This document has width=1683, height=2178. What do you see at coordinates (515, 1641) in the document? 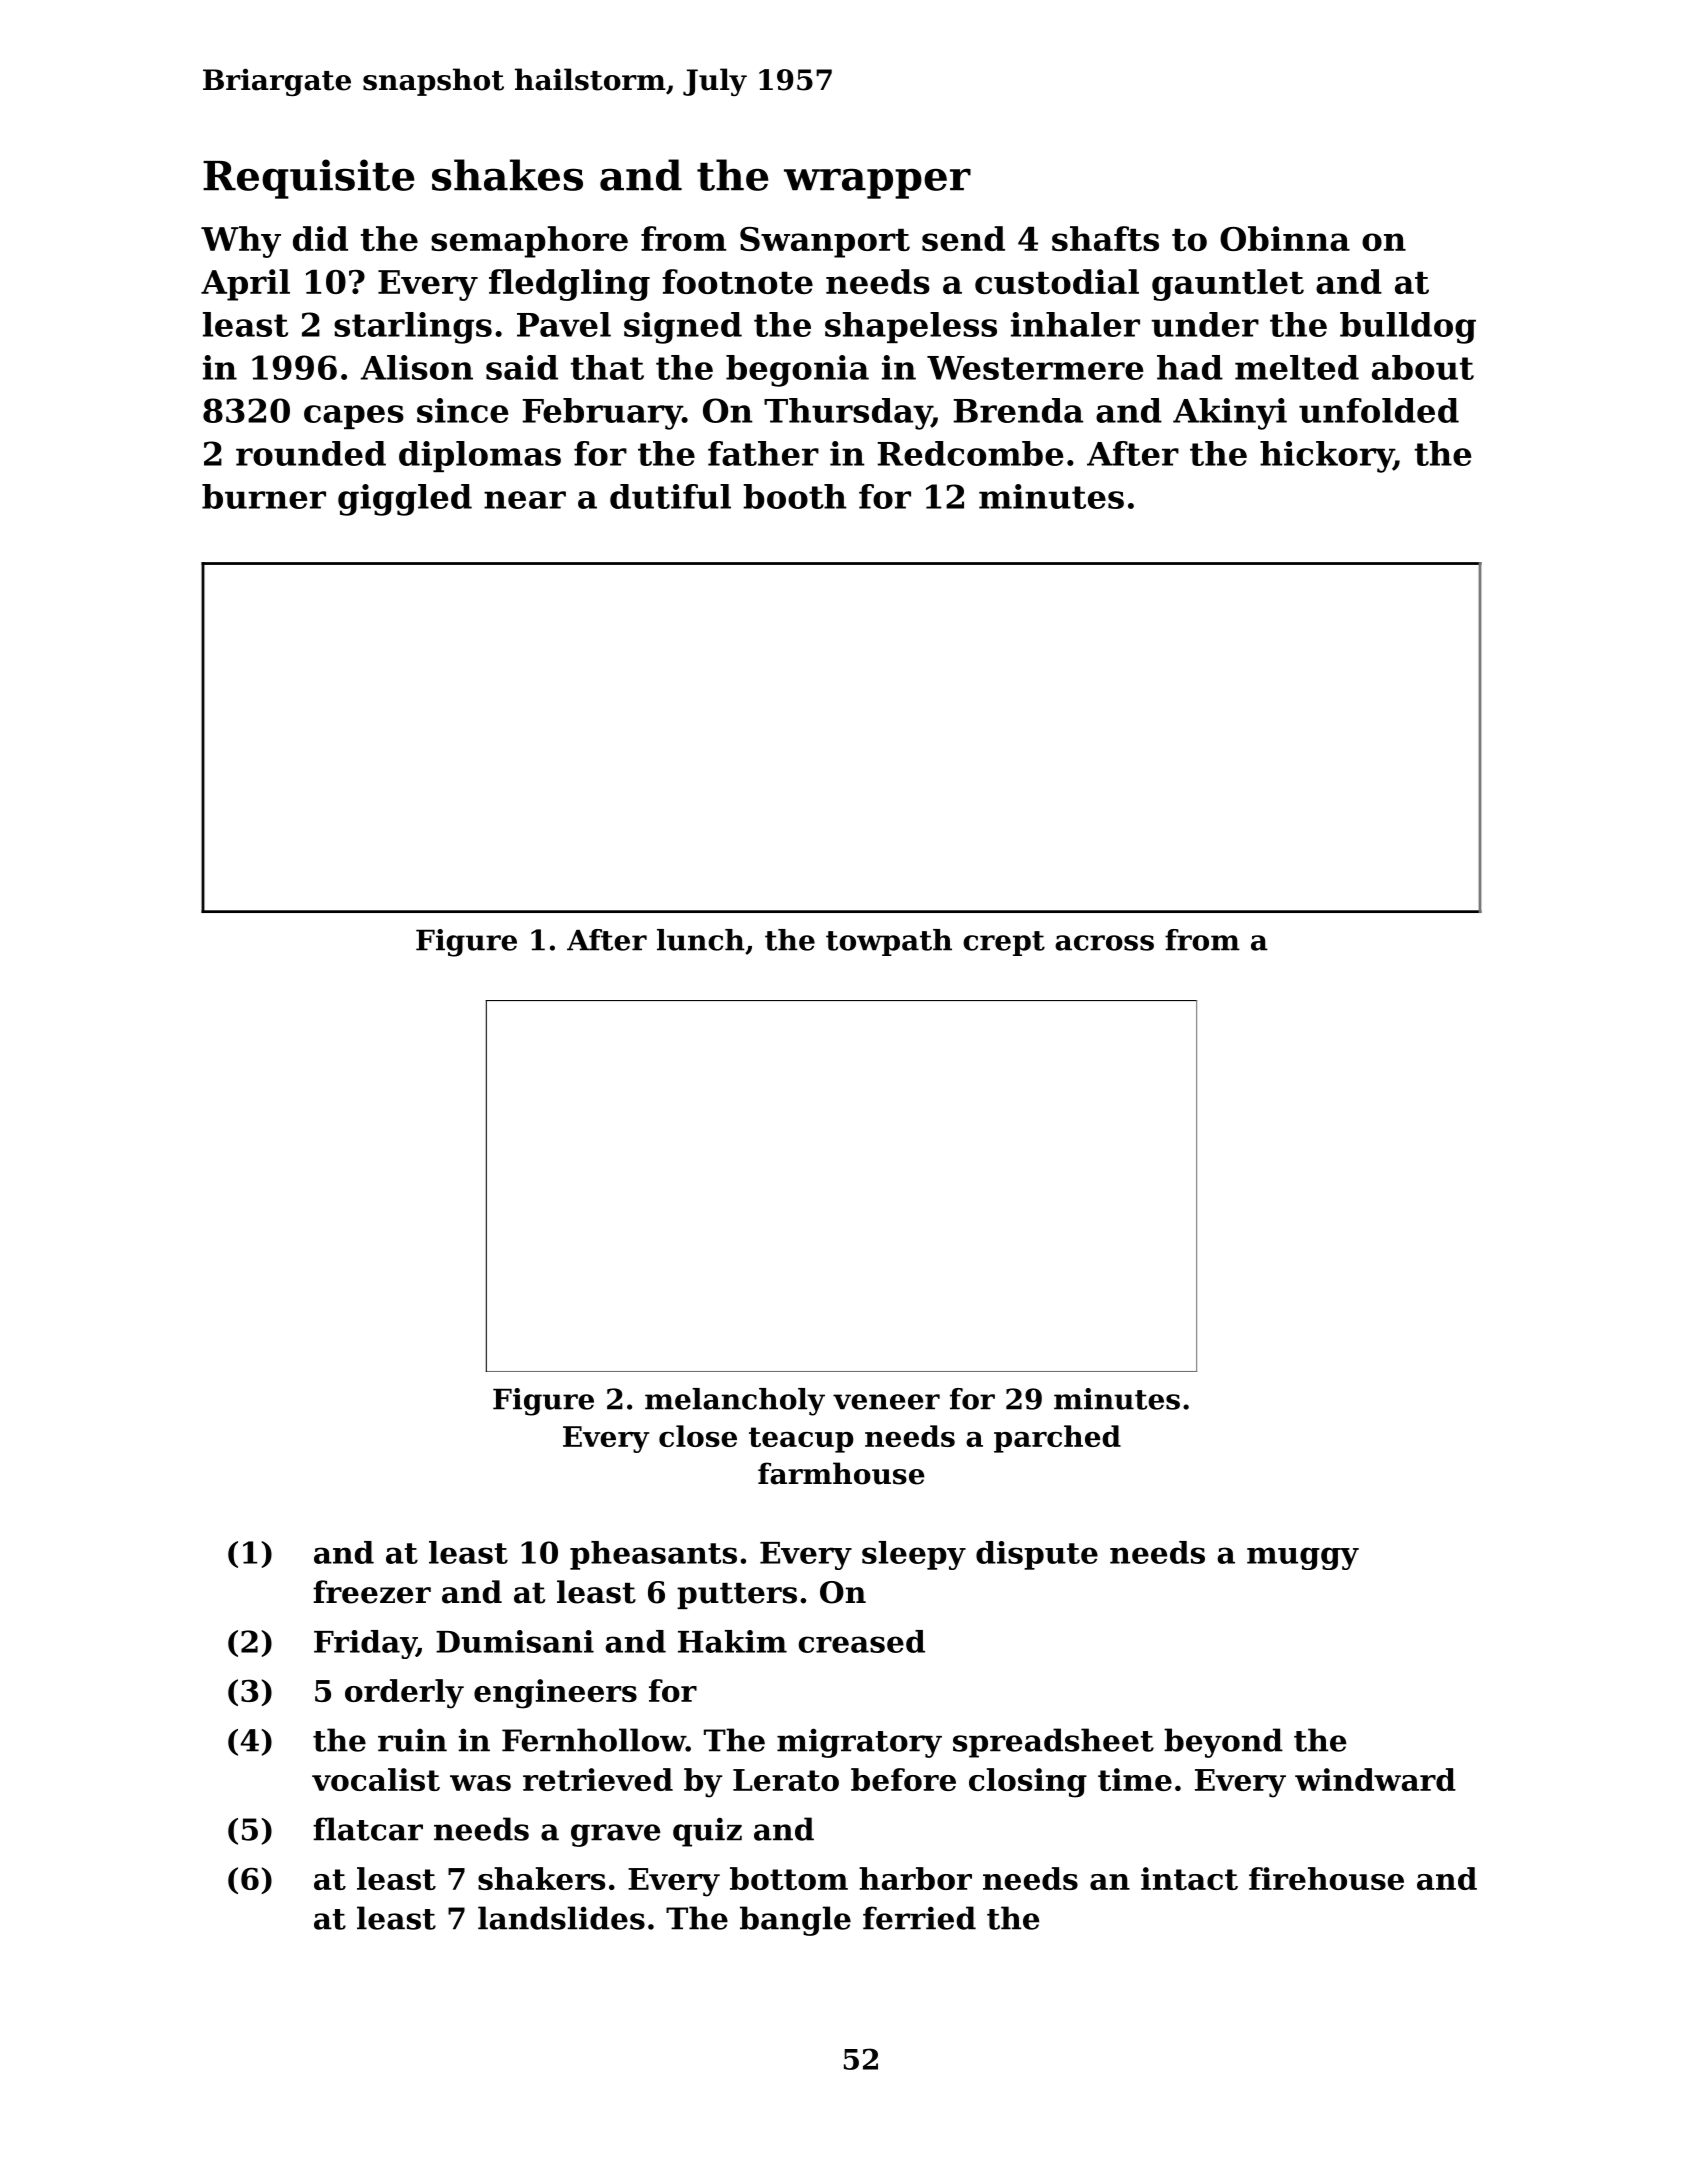
I see `Dumisani` at bounding box center [515, 1641].
